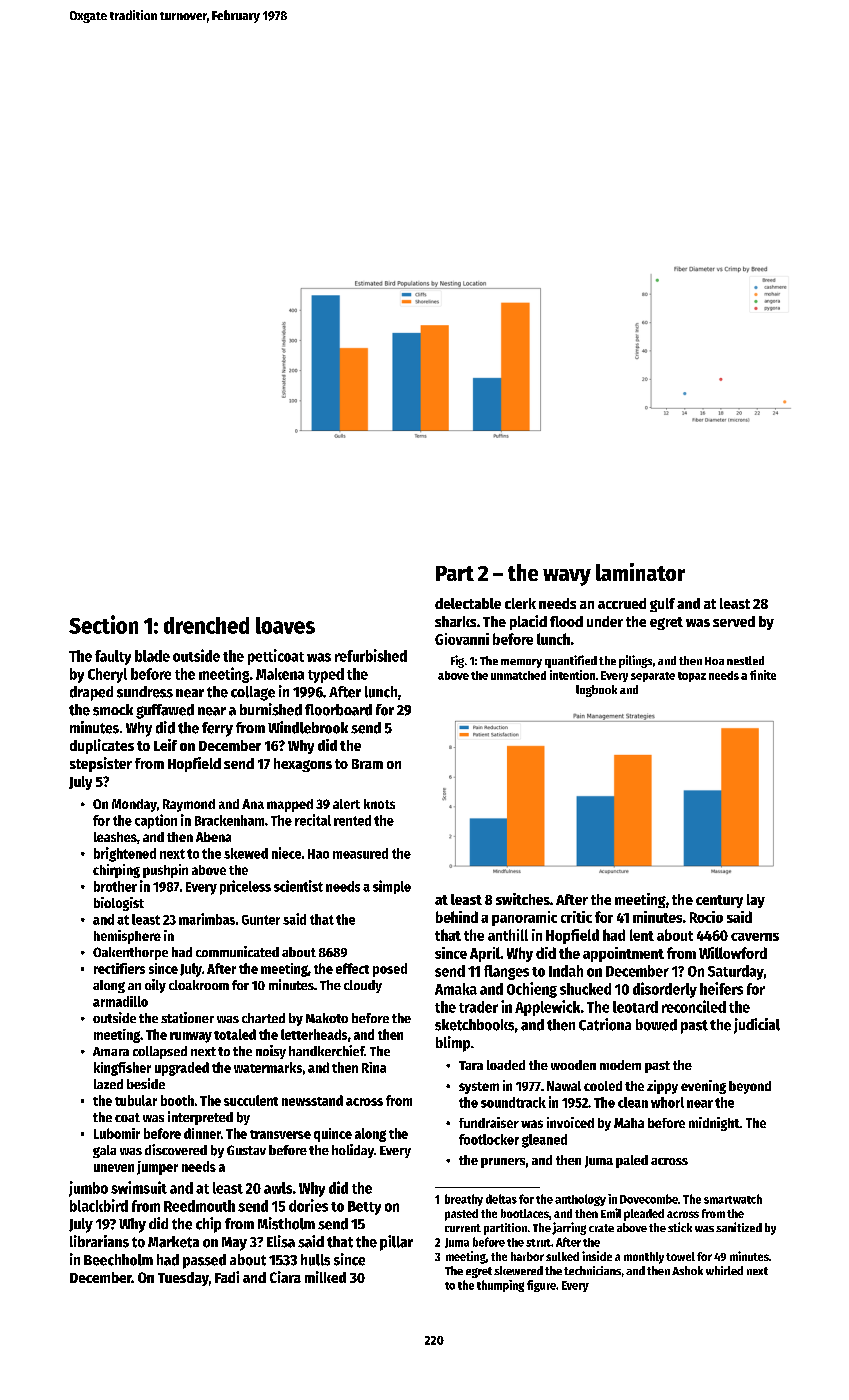 The image size is (849, 1400). What do you see at coordinates (152, 656) in the image?
I see `blade` at bounding box center [152, 656].
